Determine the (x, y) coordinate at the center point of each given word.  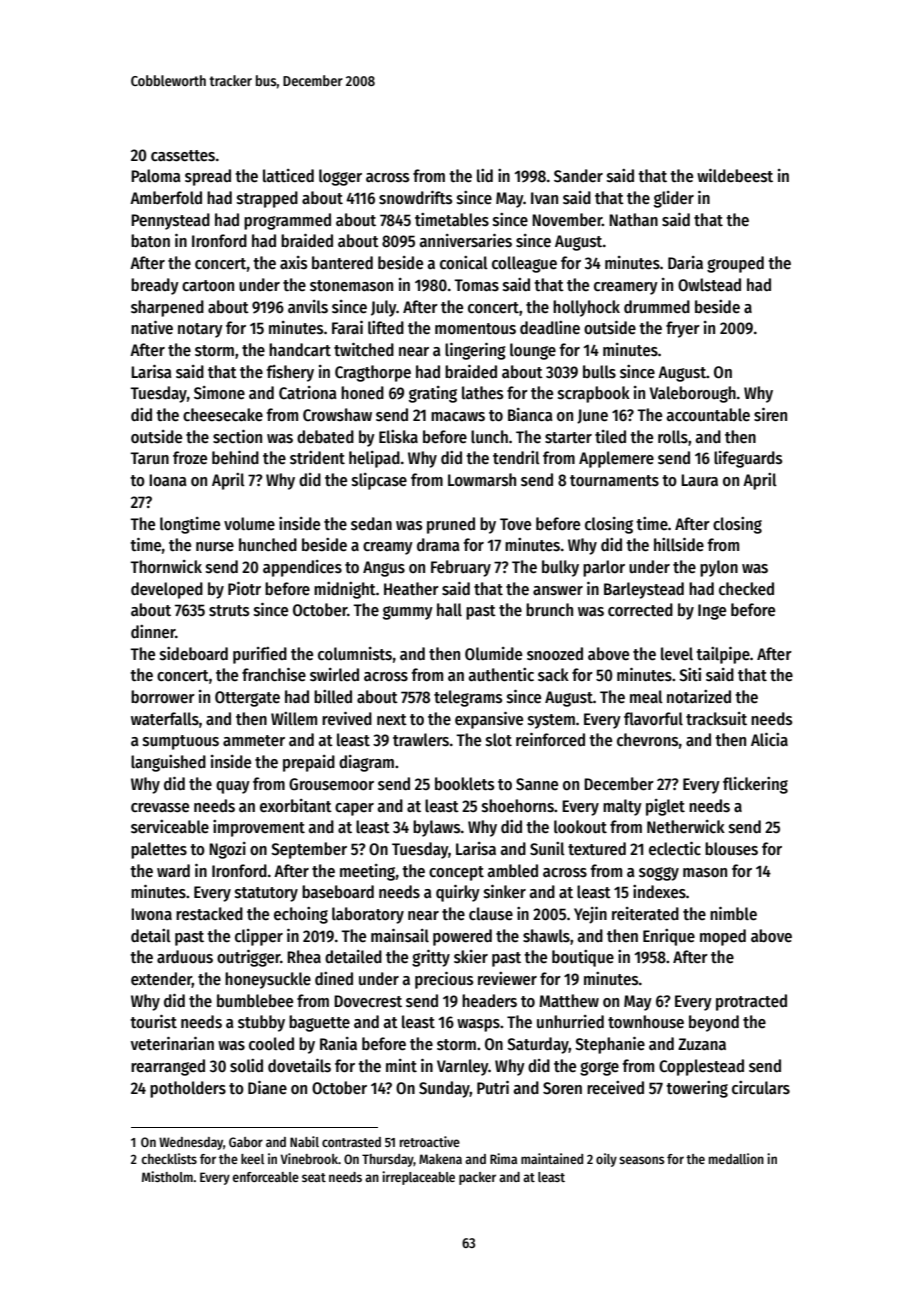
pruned (451, 525)
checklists (169, 1158)
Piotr (244, 588)
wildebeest (735, 176)
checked (746, 589)
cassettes (183, 156)
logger (340, 177)
